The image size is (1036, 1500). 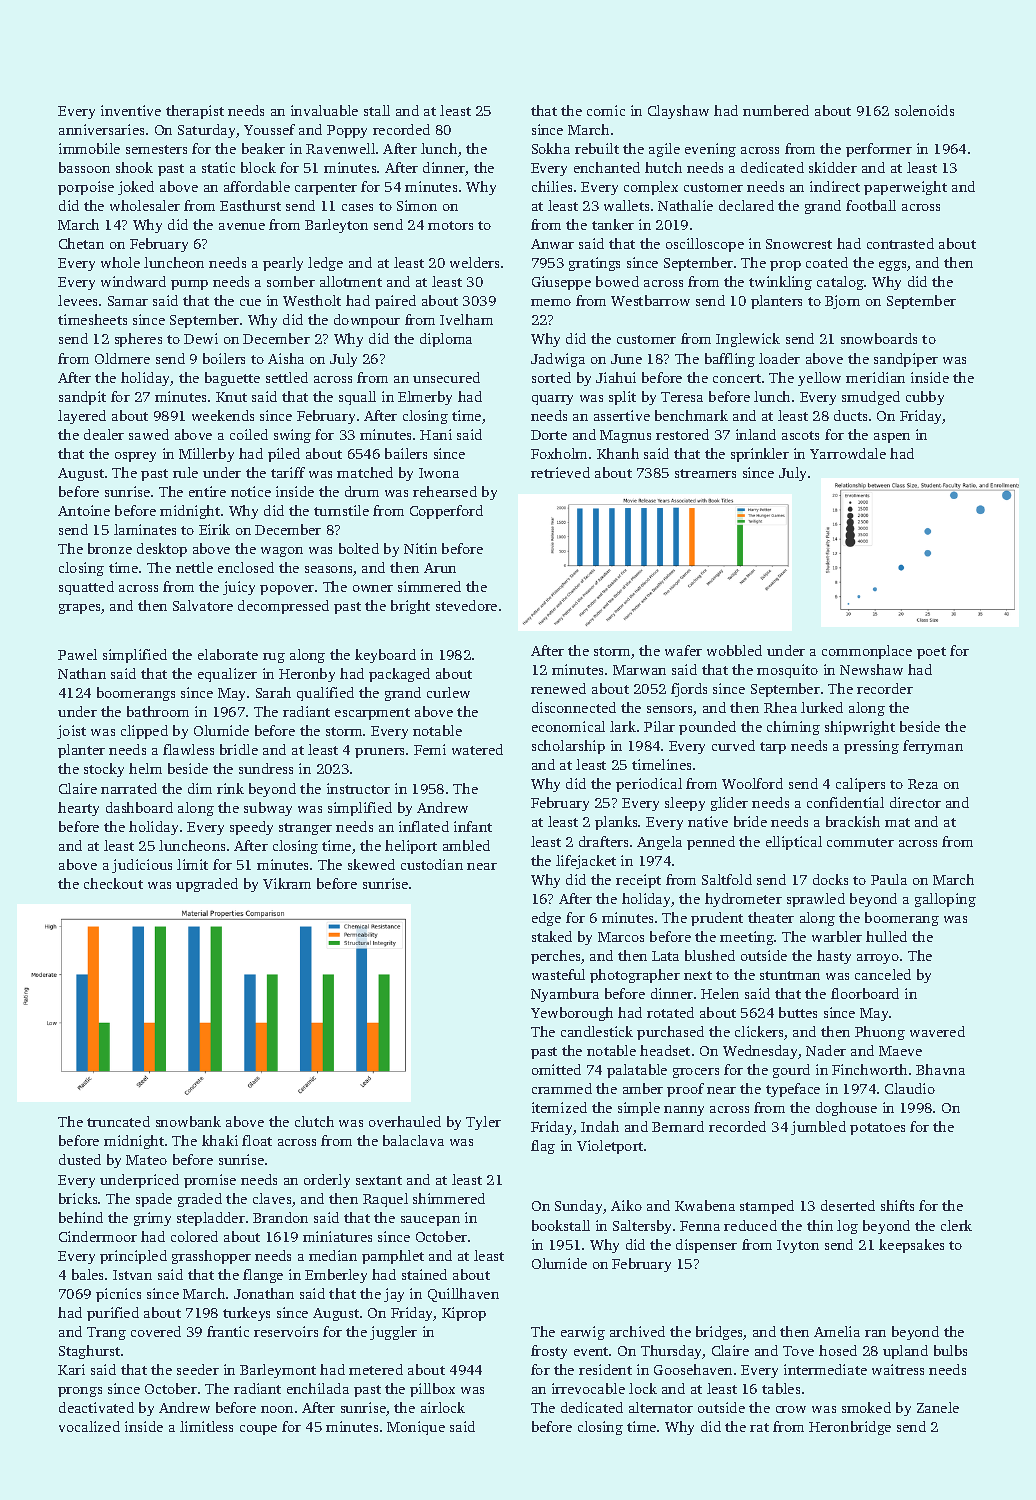 I want to click on Sarah, so click(x=273, y=692).
